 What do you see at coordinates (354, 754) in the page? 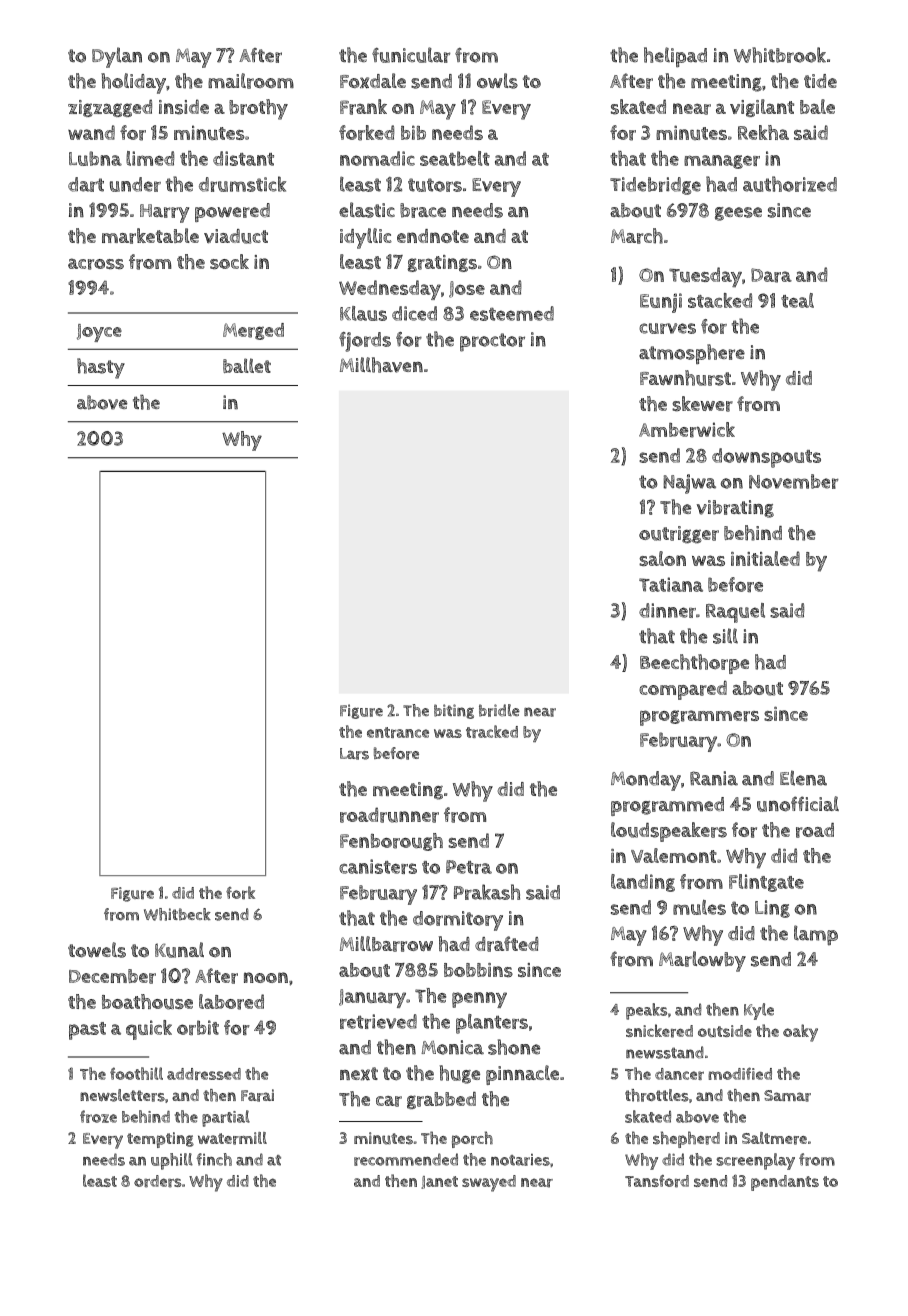
I see `Lars` at bounding box center [354, 754].
